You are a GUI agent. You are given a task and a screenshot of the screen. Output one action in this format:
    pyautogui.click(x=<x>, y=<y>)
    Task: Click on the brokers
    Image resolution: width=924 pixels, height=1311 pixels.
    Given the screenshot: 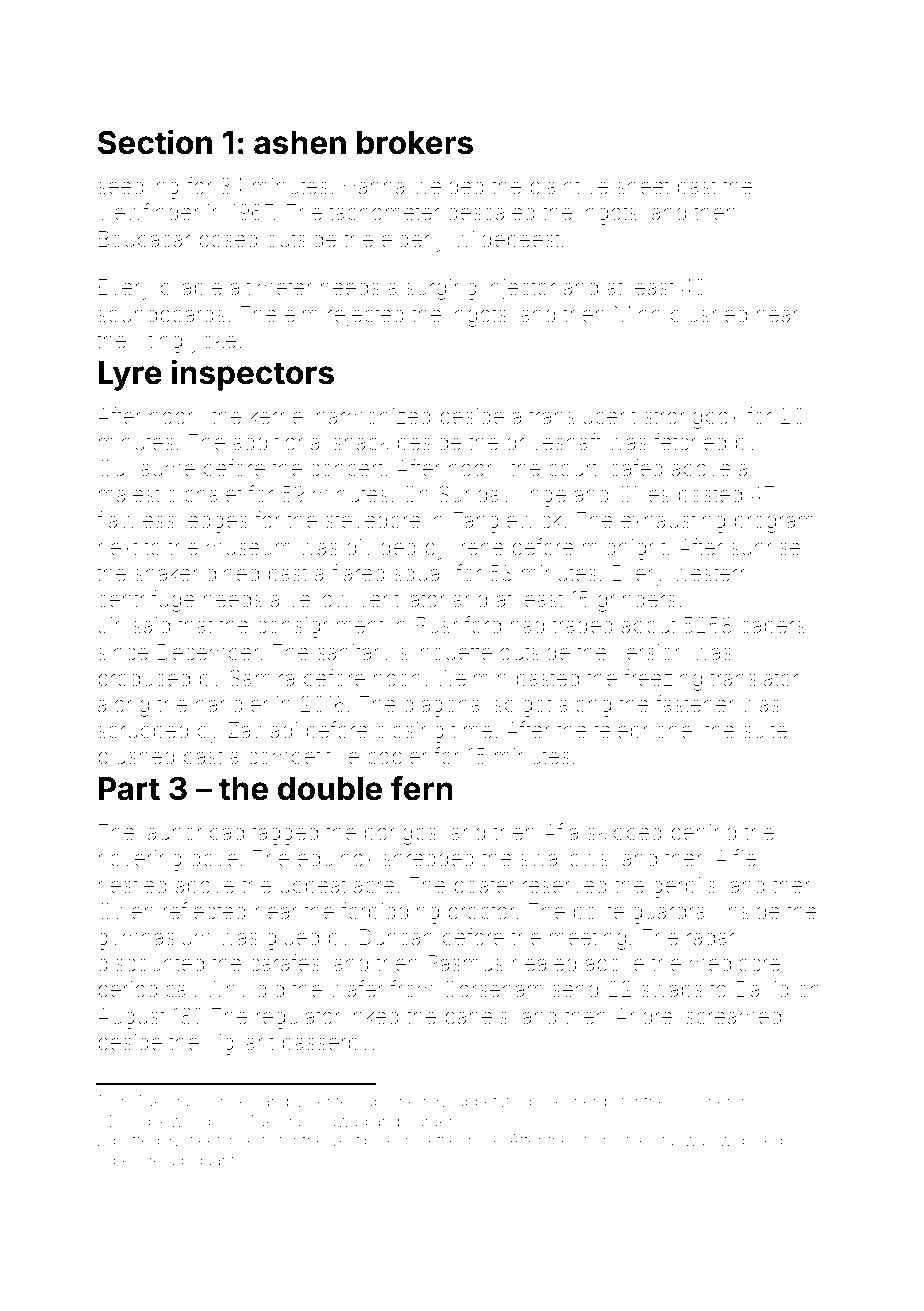 What is the action you would take?
    pyautogui.click(x=415, y=143)
